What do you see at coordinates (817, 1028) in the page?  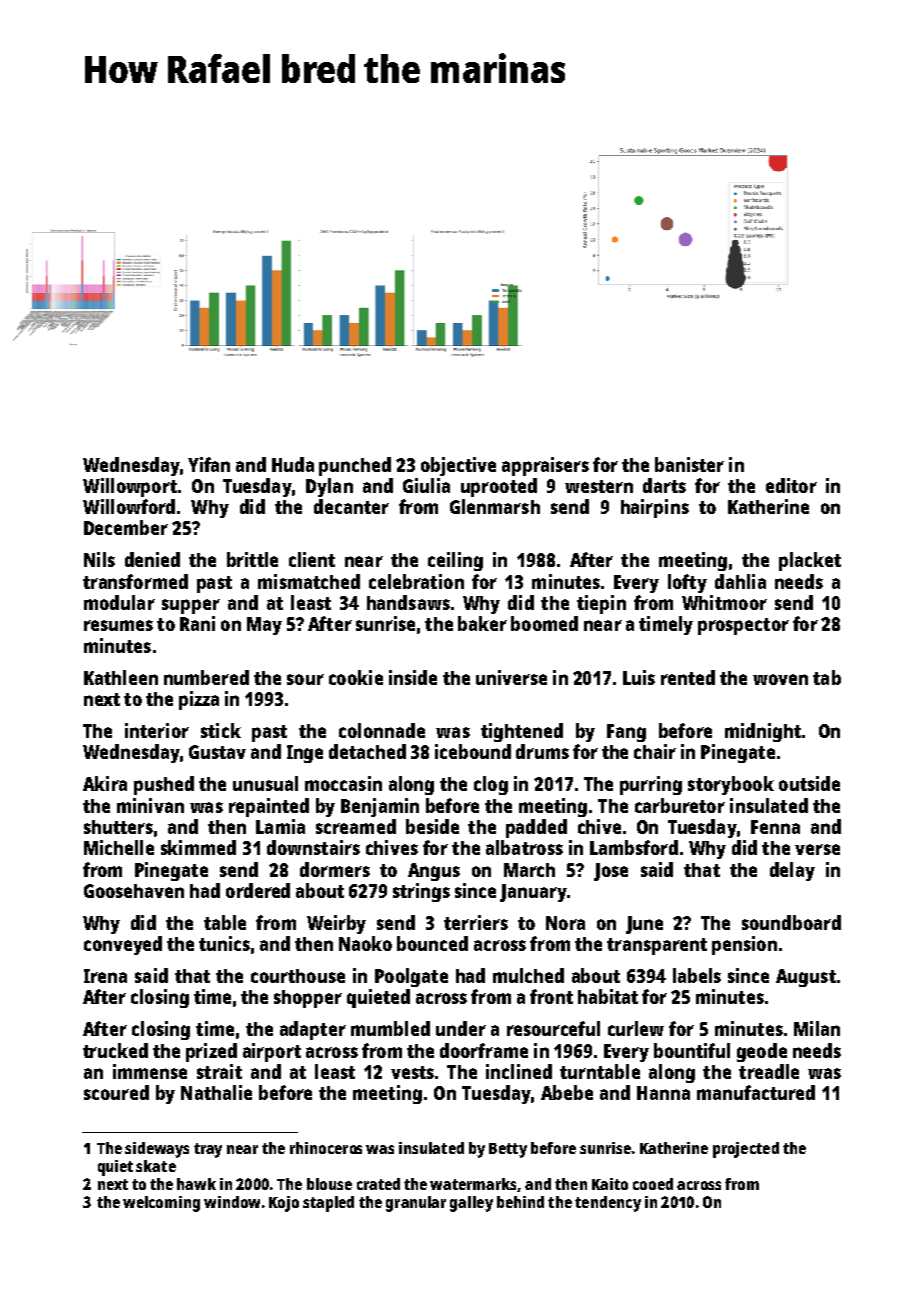 I see `Milan` at bounding box center [817, 1028].
